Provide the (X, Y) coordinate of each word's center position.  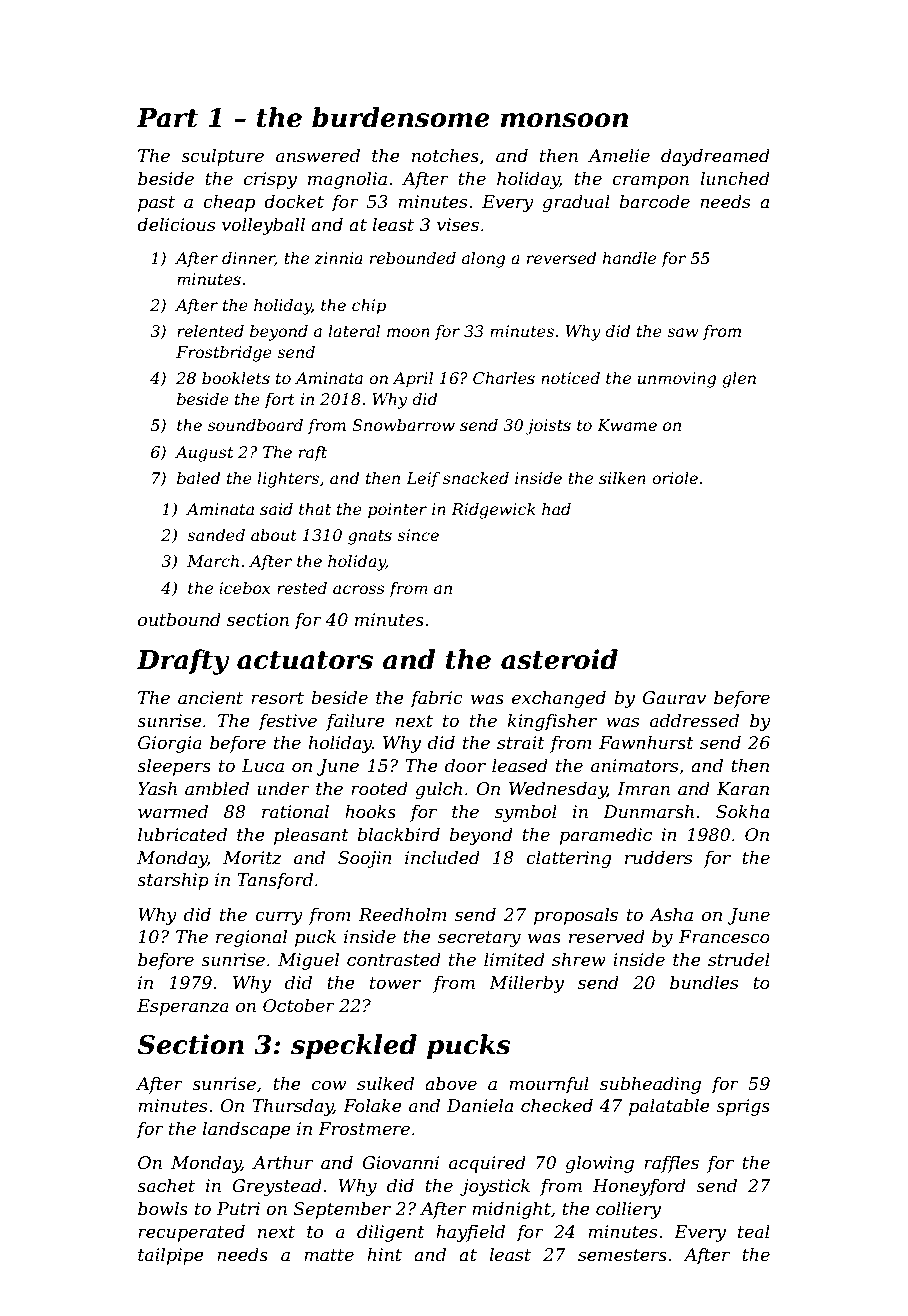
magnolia (347, 180)
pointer (397, 511)
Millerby (526, 984)
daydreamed (715, 157)
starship (173, 881)
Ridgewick (493, 511)
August (204, 454)
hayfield (470, 1233)
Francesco (724, 937)
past (156, 204)
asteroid (559, 659)
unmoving (677, 380)
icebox (244, 588)
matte (329, 1255)
